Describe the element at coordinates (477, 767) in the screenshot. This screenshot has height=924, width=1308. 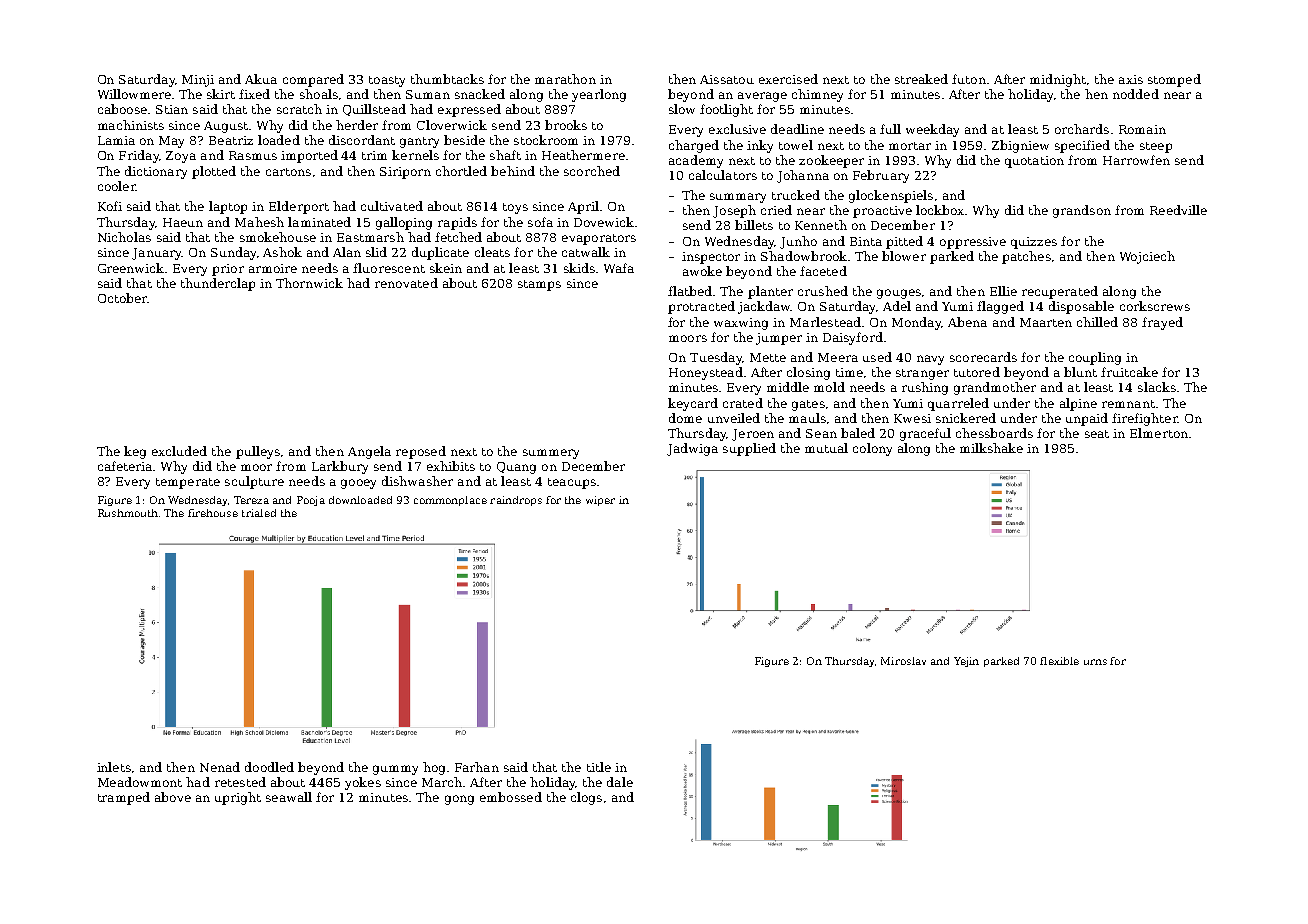
I see `Farhan` at that location.
